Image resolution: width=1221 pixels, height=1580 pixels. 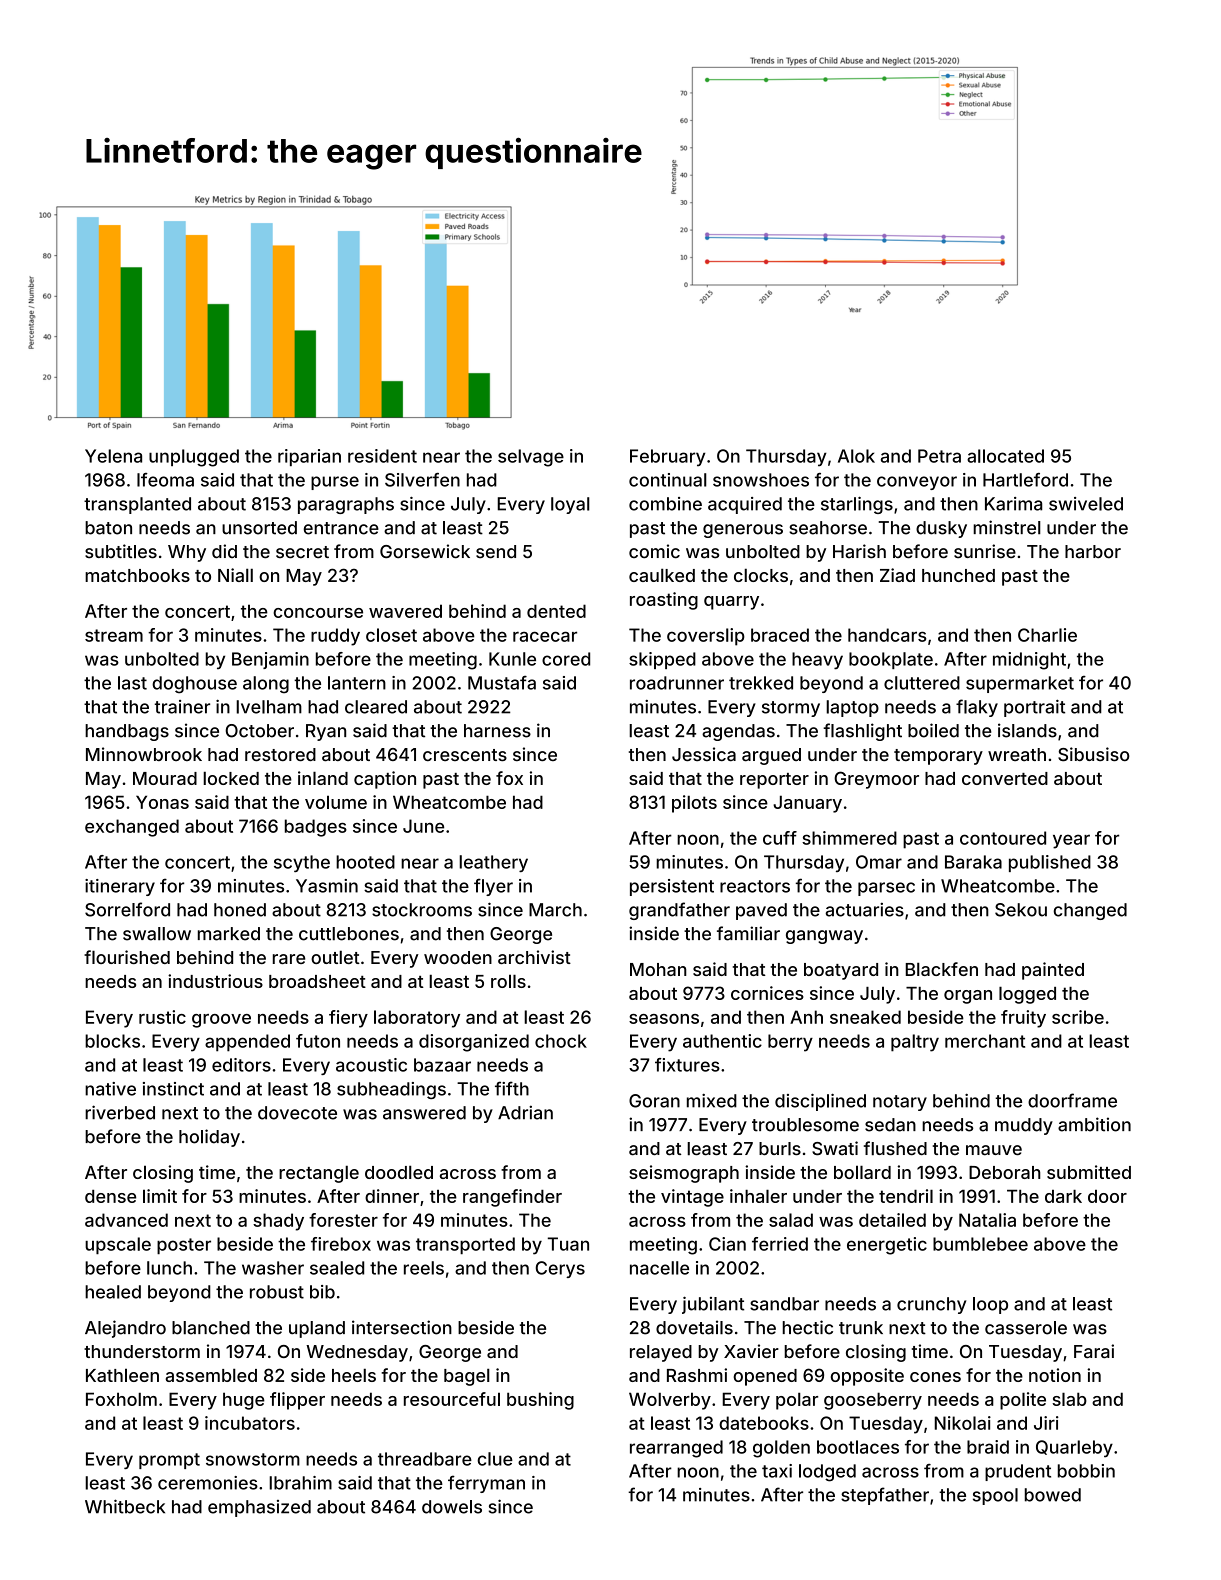 What do you see at coordinates (1021, 910) in the screenshot?
I see `Sekou` at bounding box center [1021, 910].
